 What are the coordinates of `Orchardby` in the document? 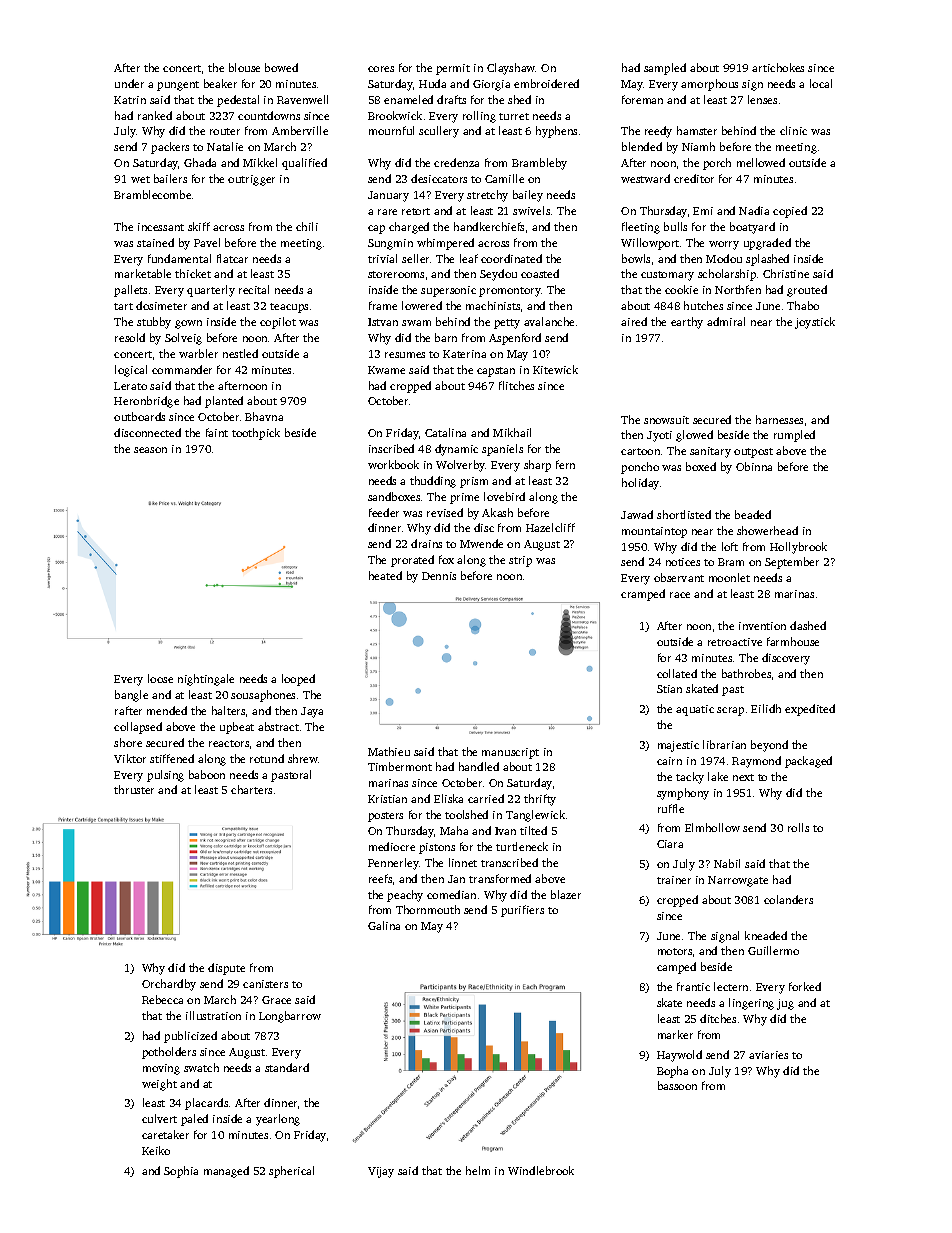 It's located at (169, 985).
